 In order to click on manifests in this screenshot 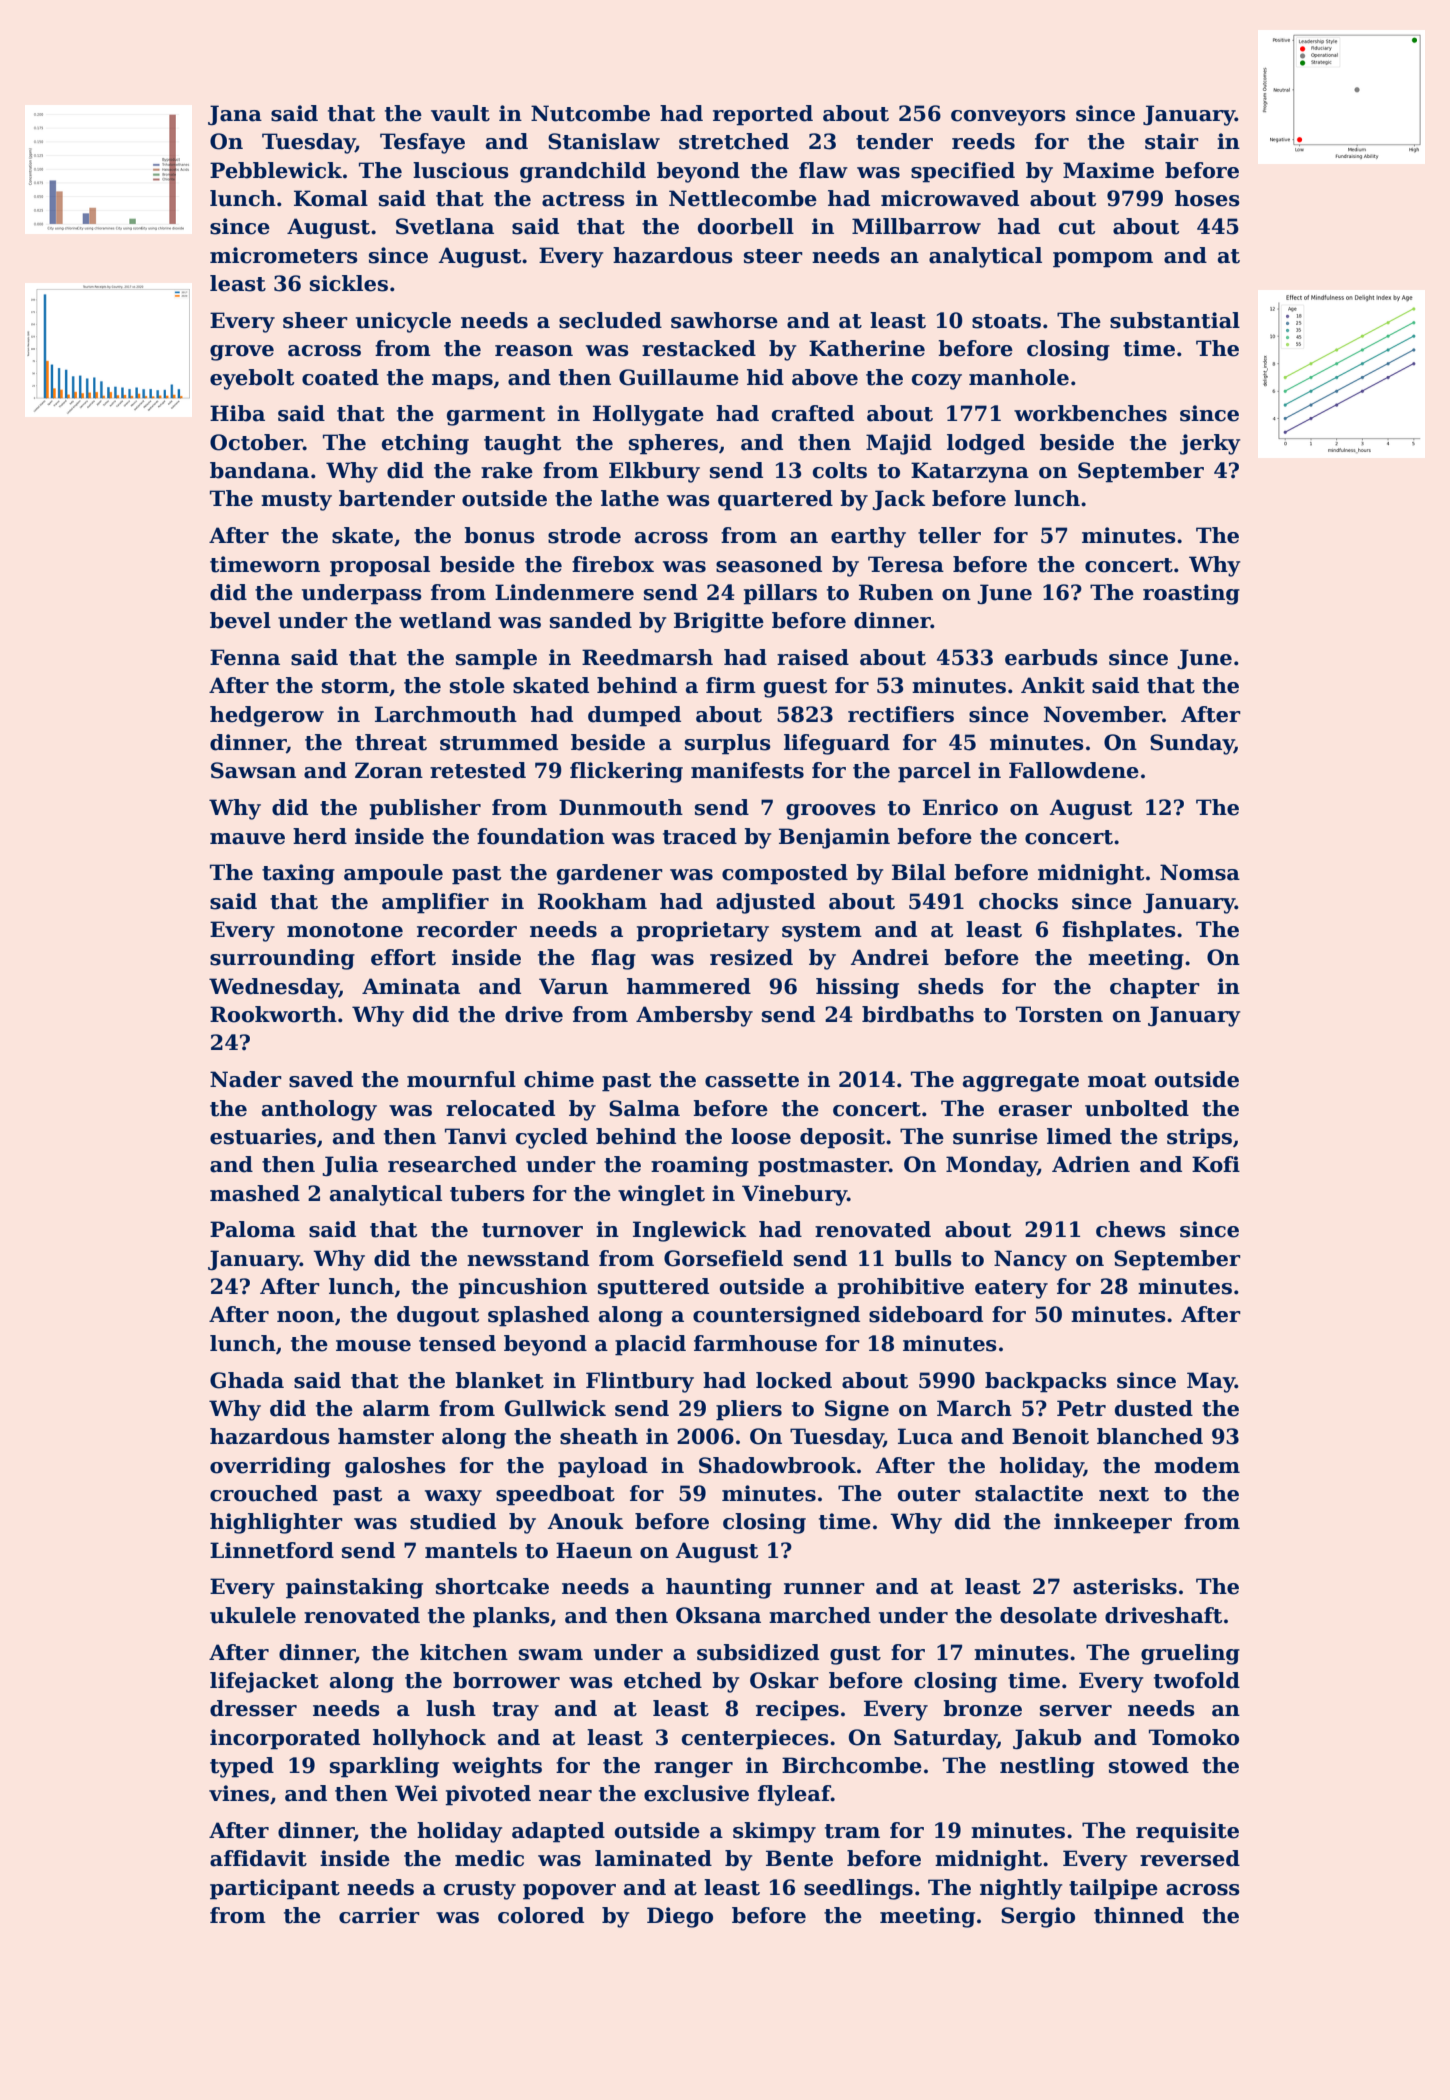, I will do `click(747, 770)`.
